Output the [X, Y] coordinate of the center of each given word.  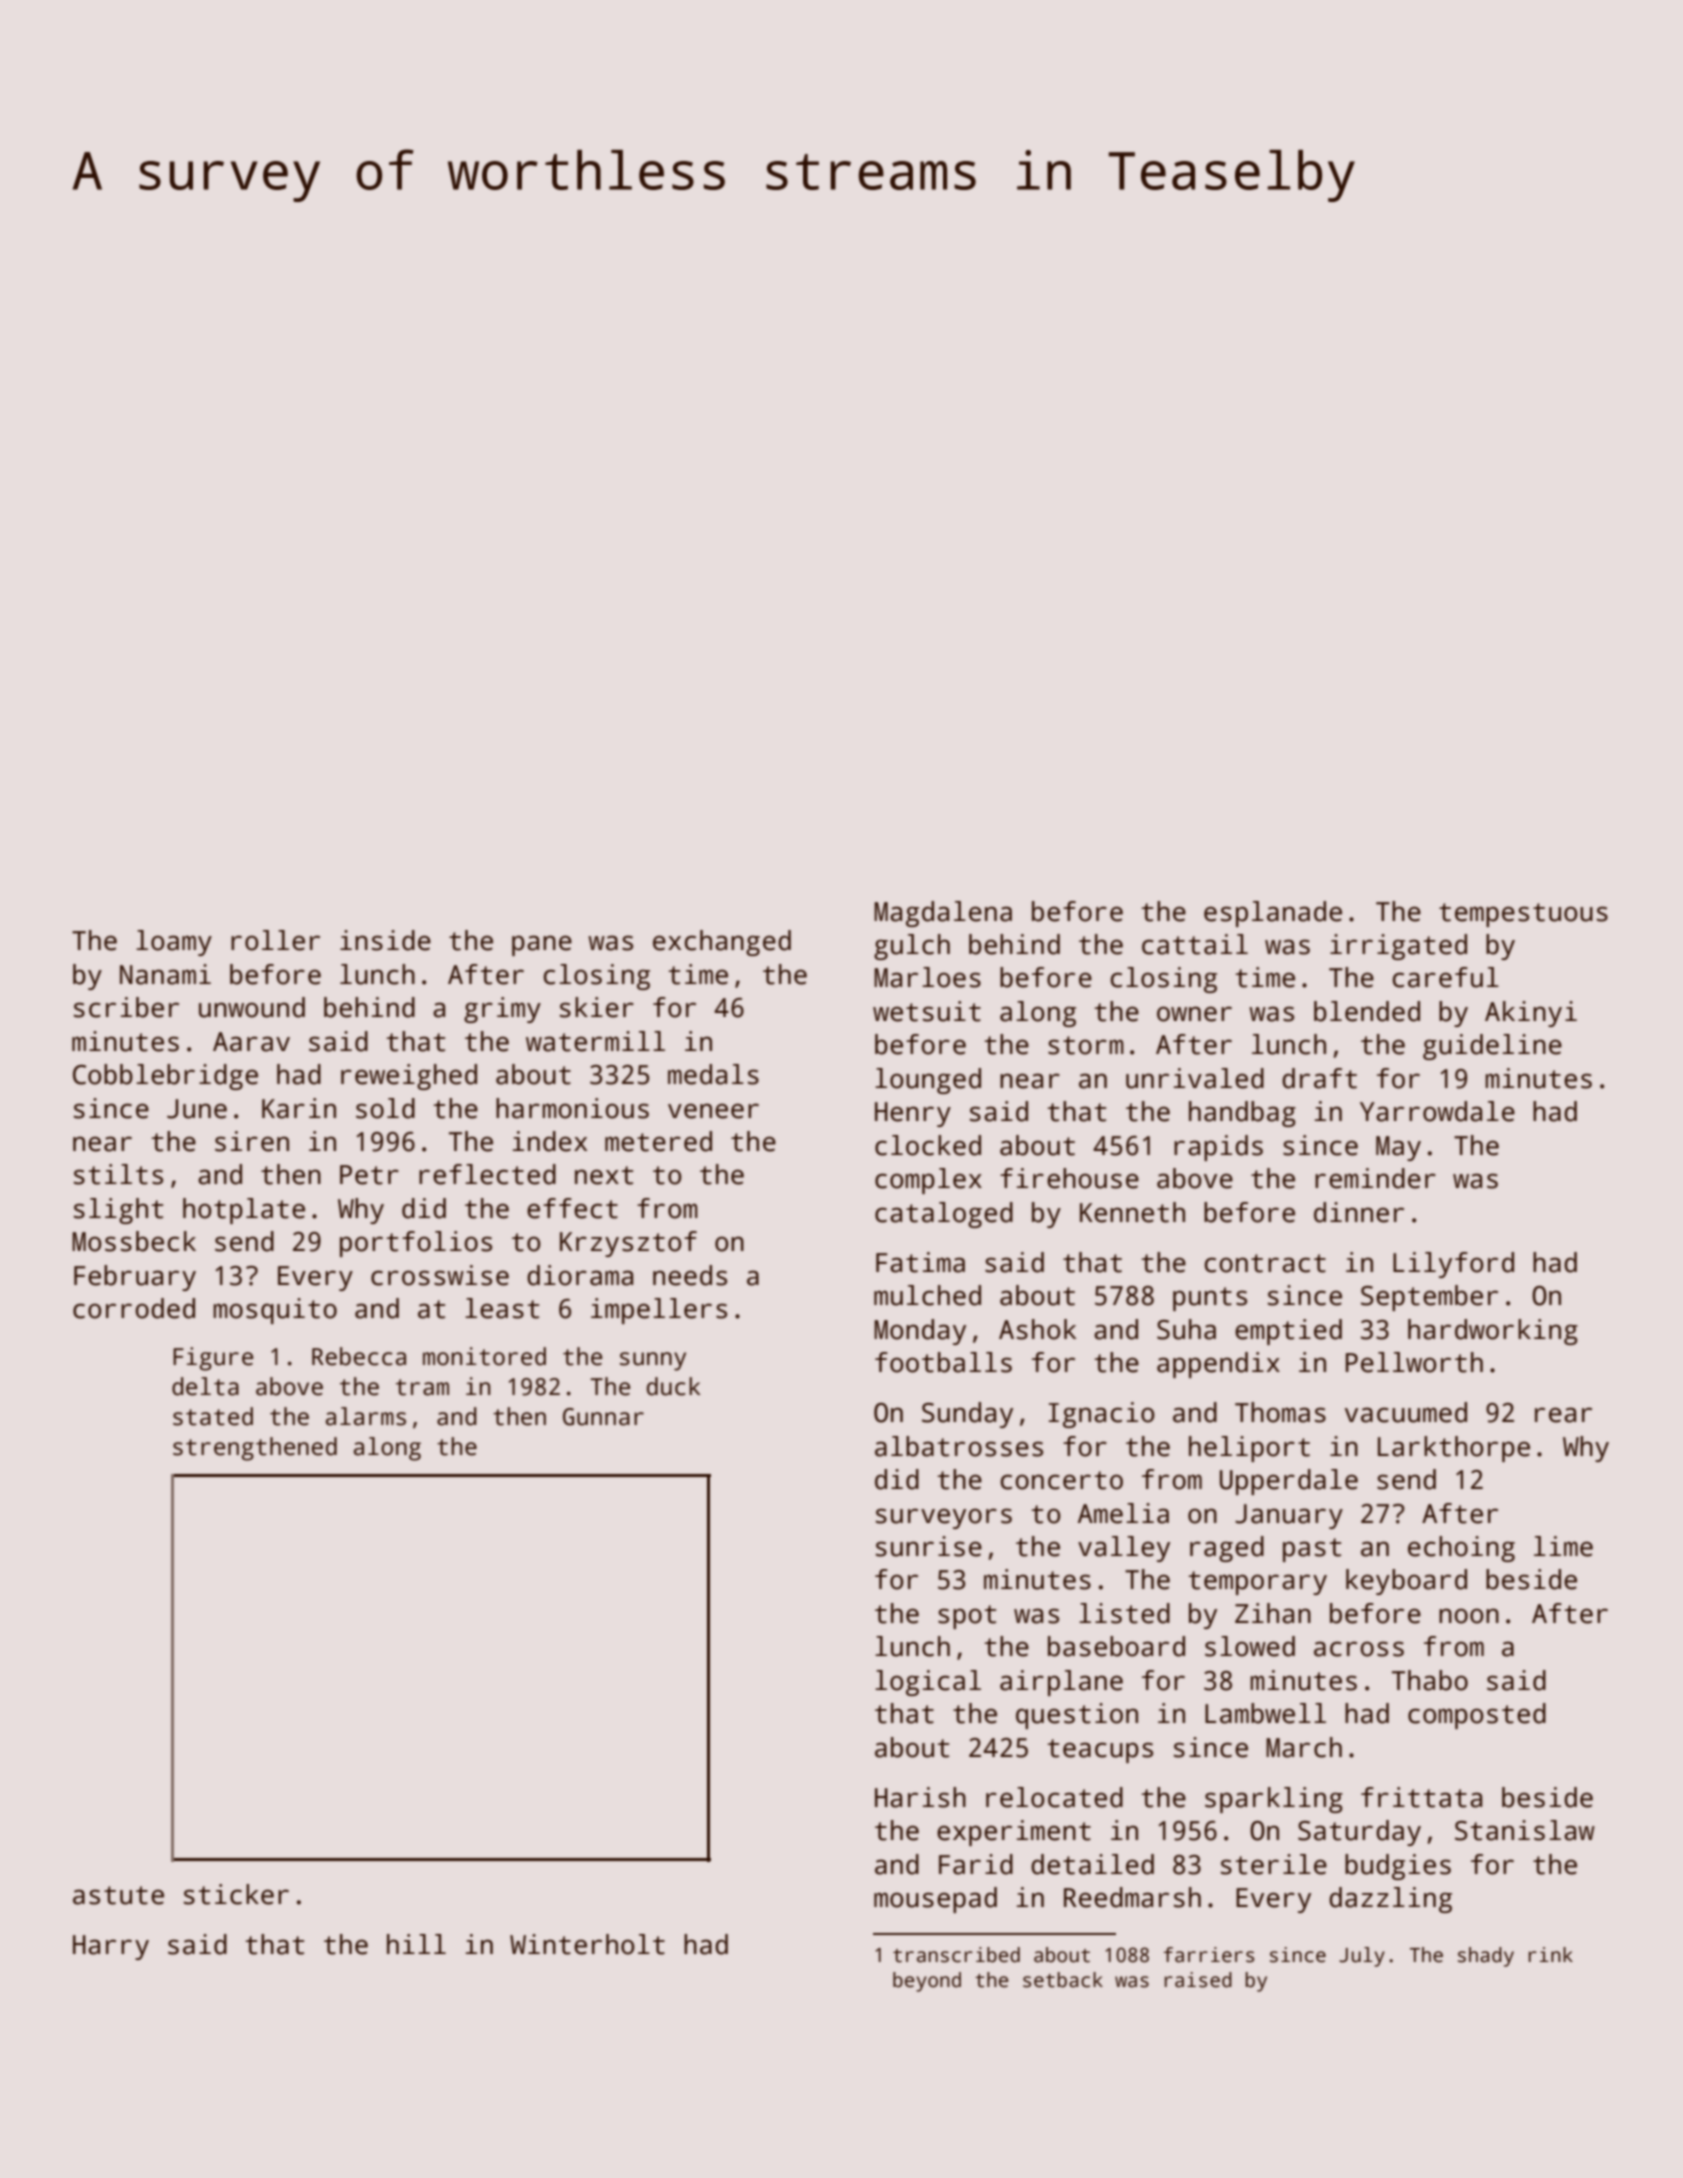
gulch [912, 947]
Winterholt [587, 1944]
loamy [174, 943]
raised [1198, 1980]
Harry [111, 1947]
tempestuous [1523, 915]
